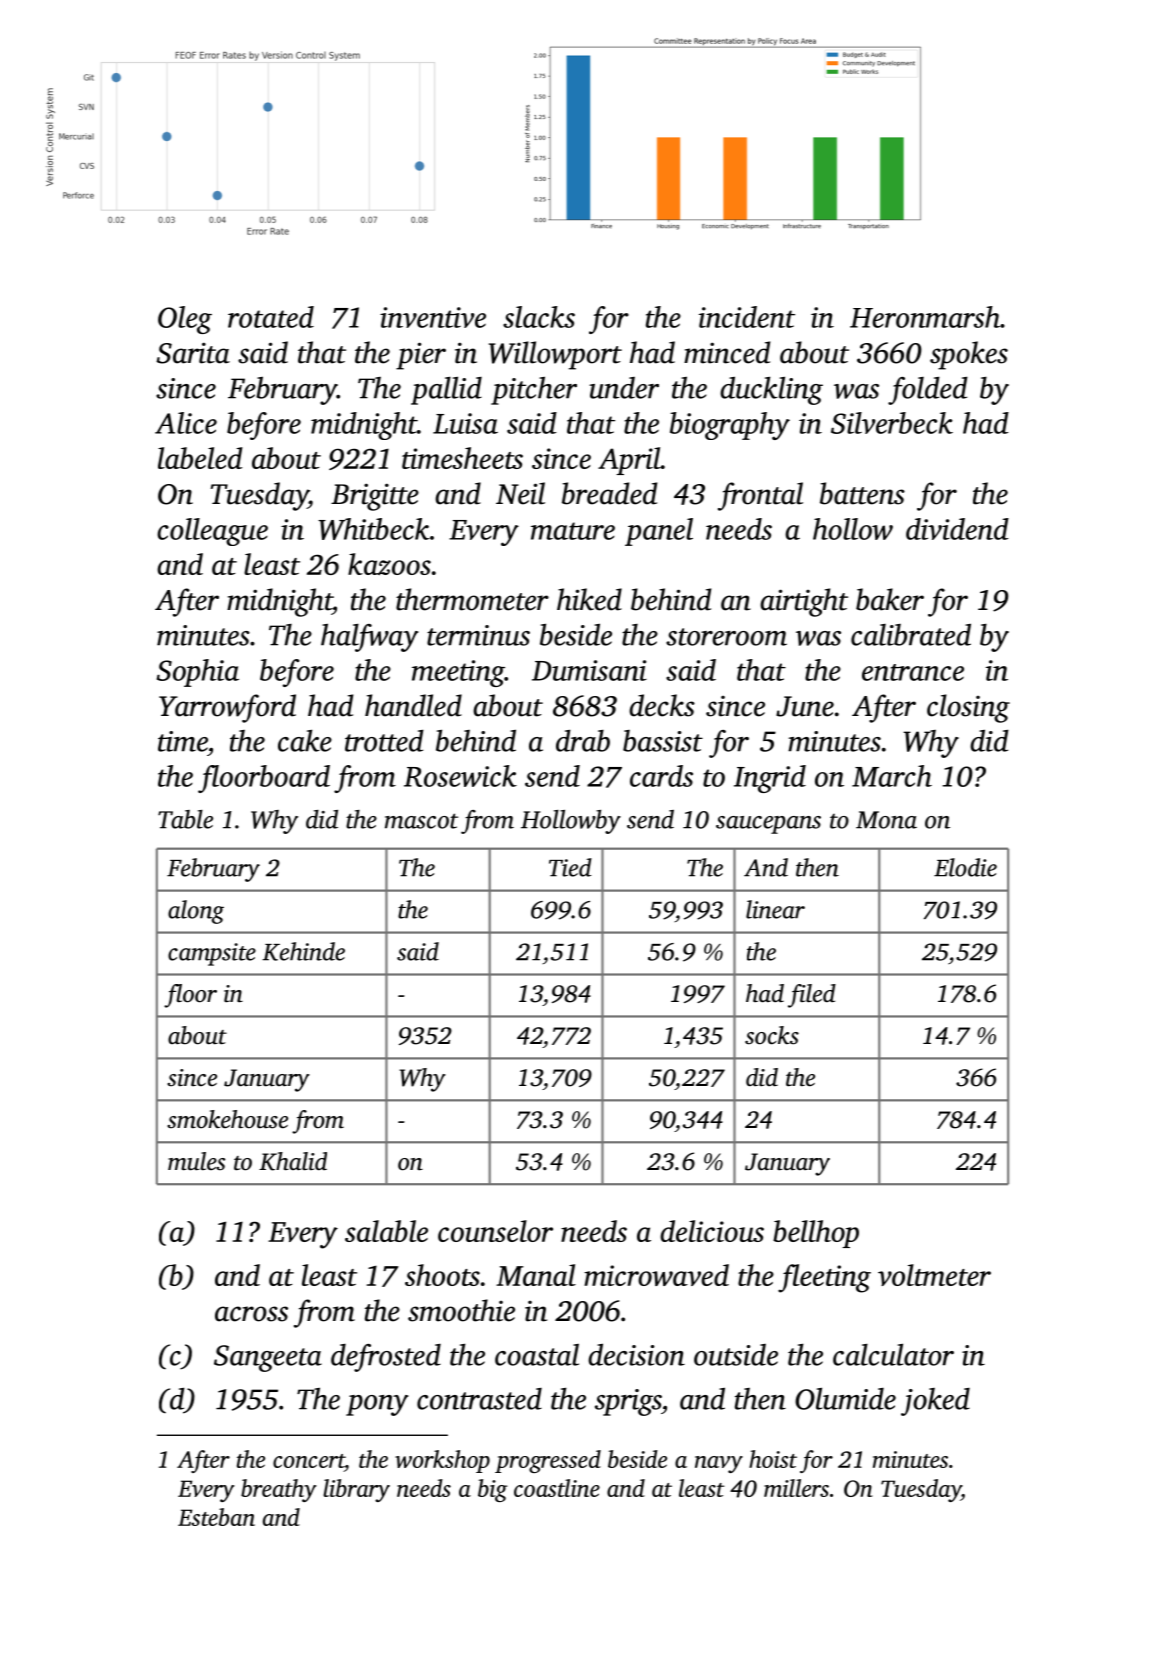 The height and width of the screenshot is (1654, 1165). Describe the element at coordinates (185, 320) in the screenshot. I see `Oleg` at that location.
